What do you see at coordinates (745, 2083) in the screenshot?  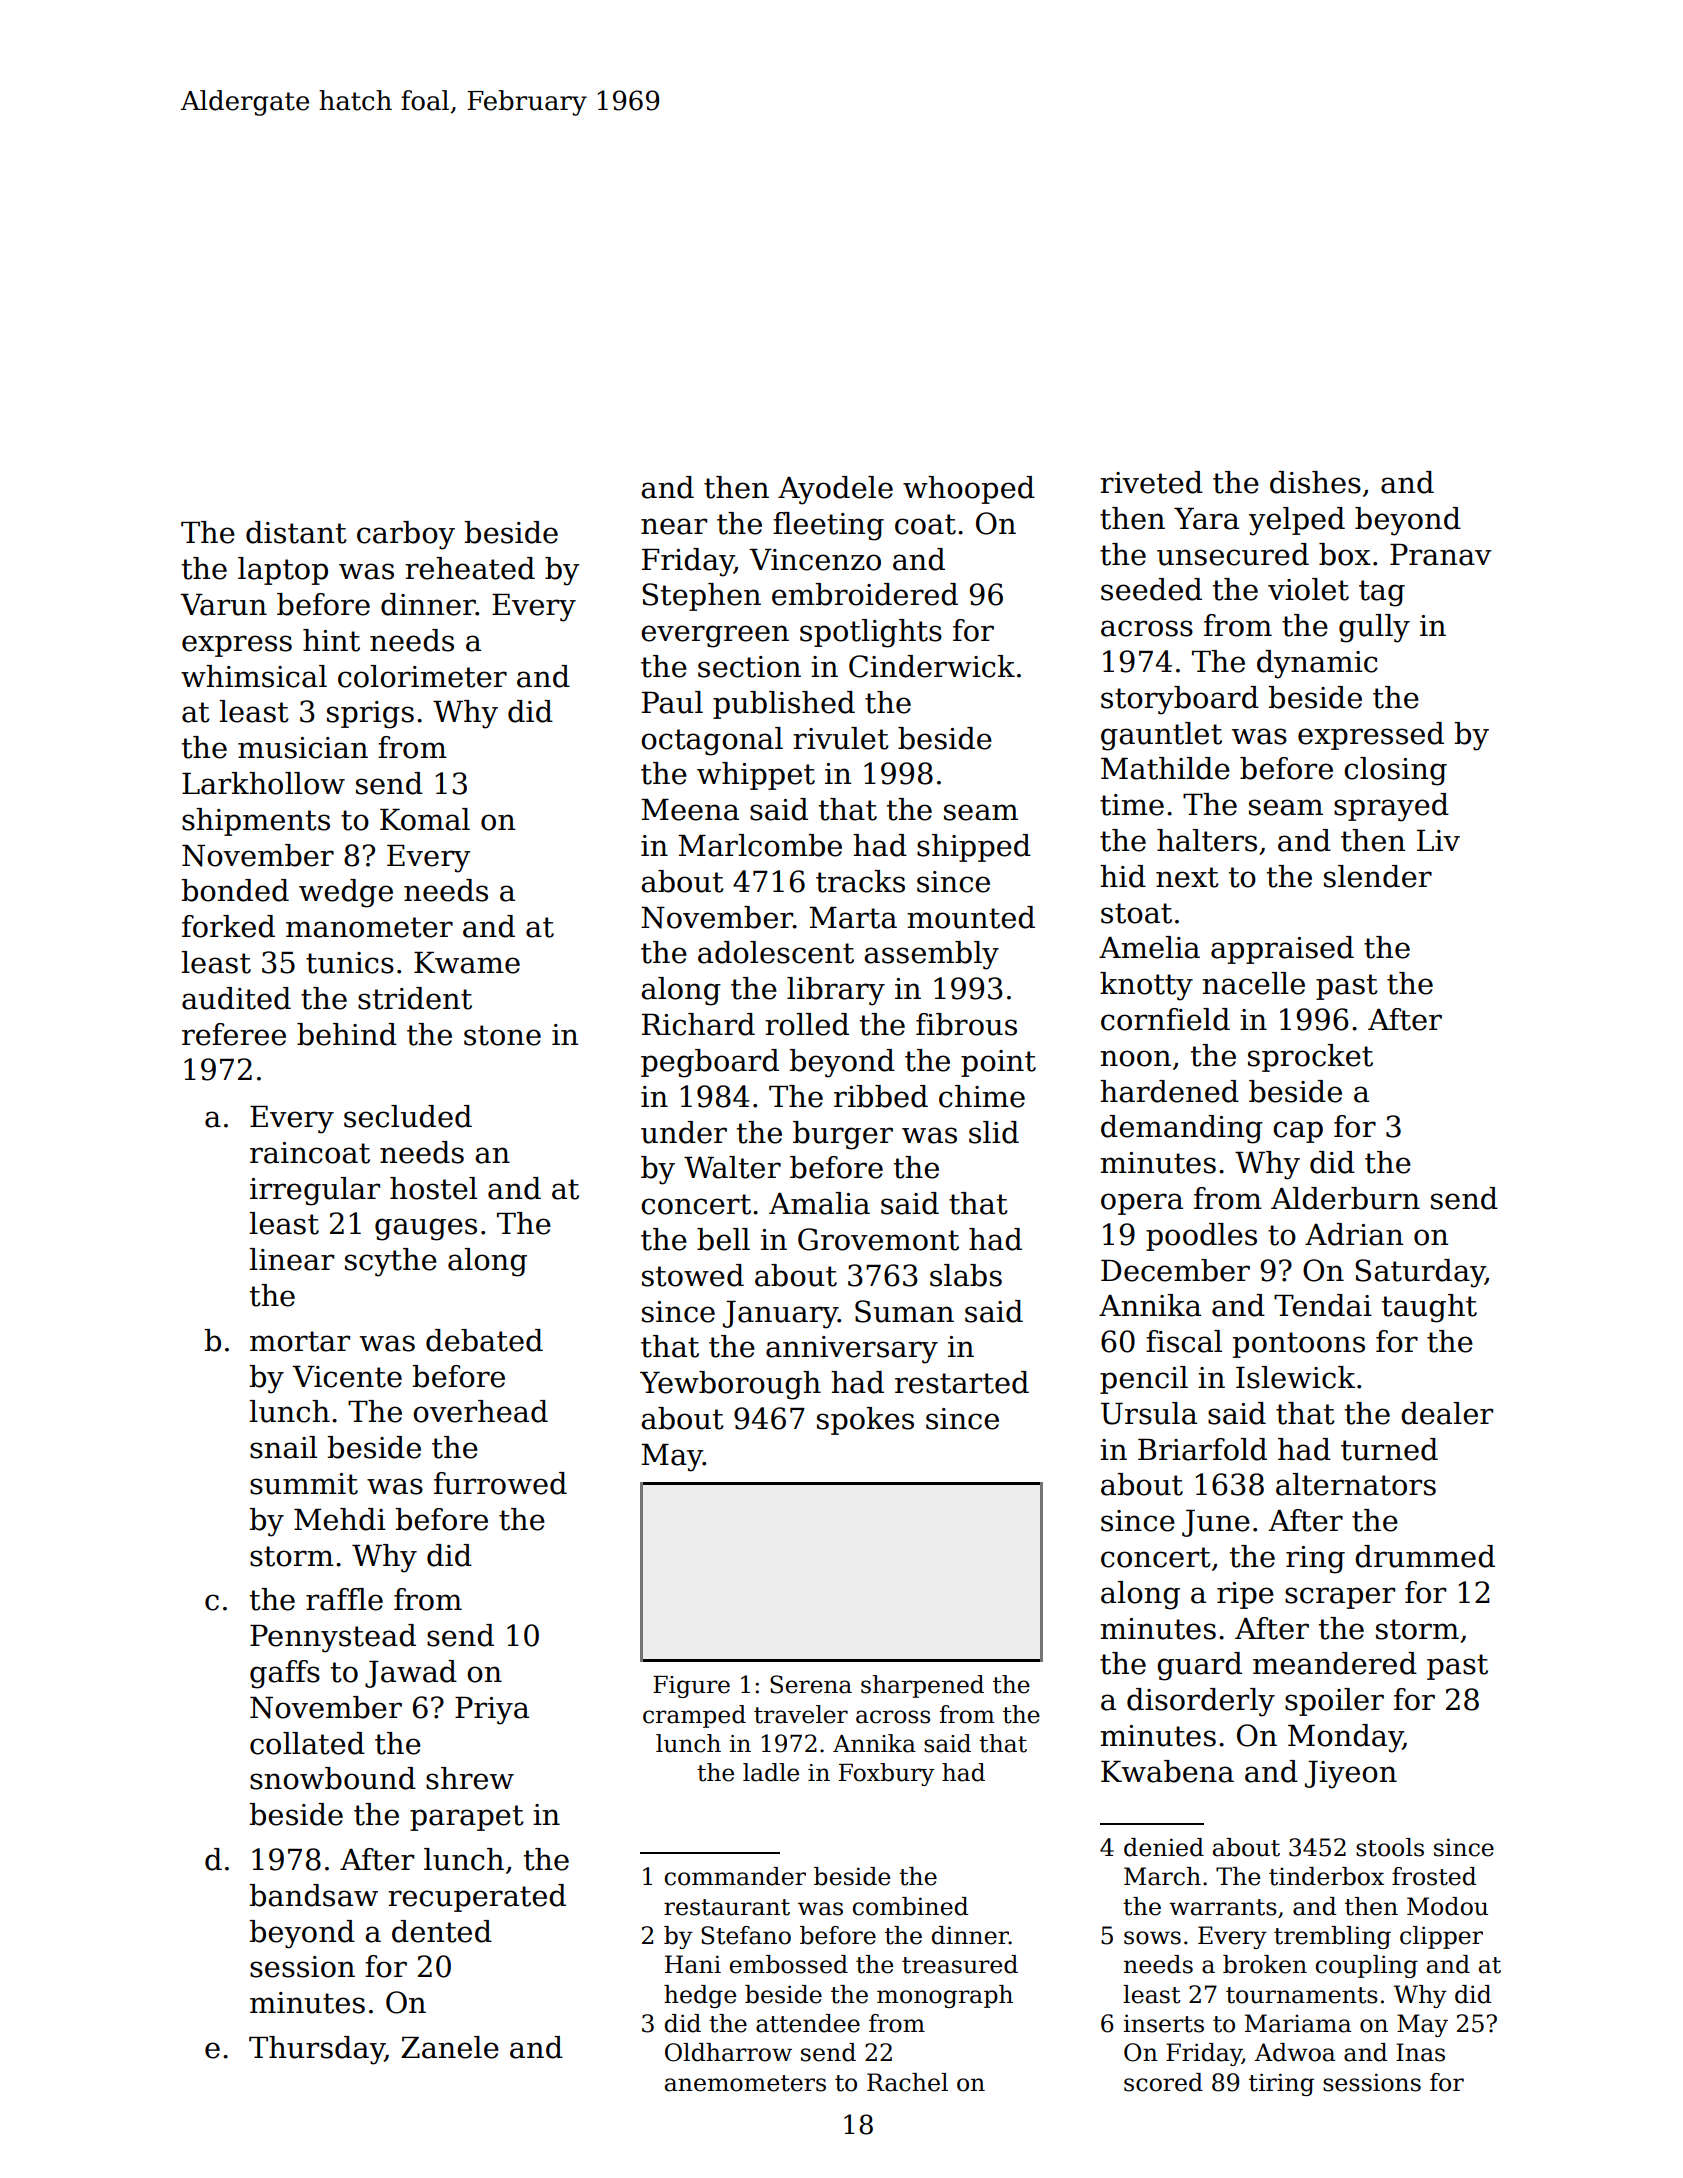 I see `anemometers` at bounding box center [745, 2083].
